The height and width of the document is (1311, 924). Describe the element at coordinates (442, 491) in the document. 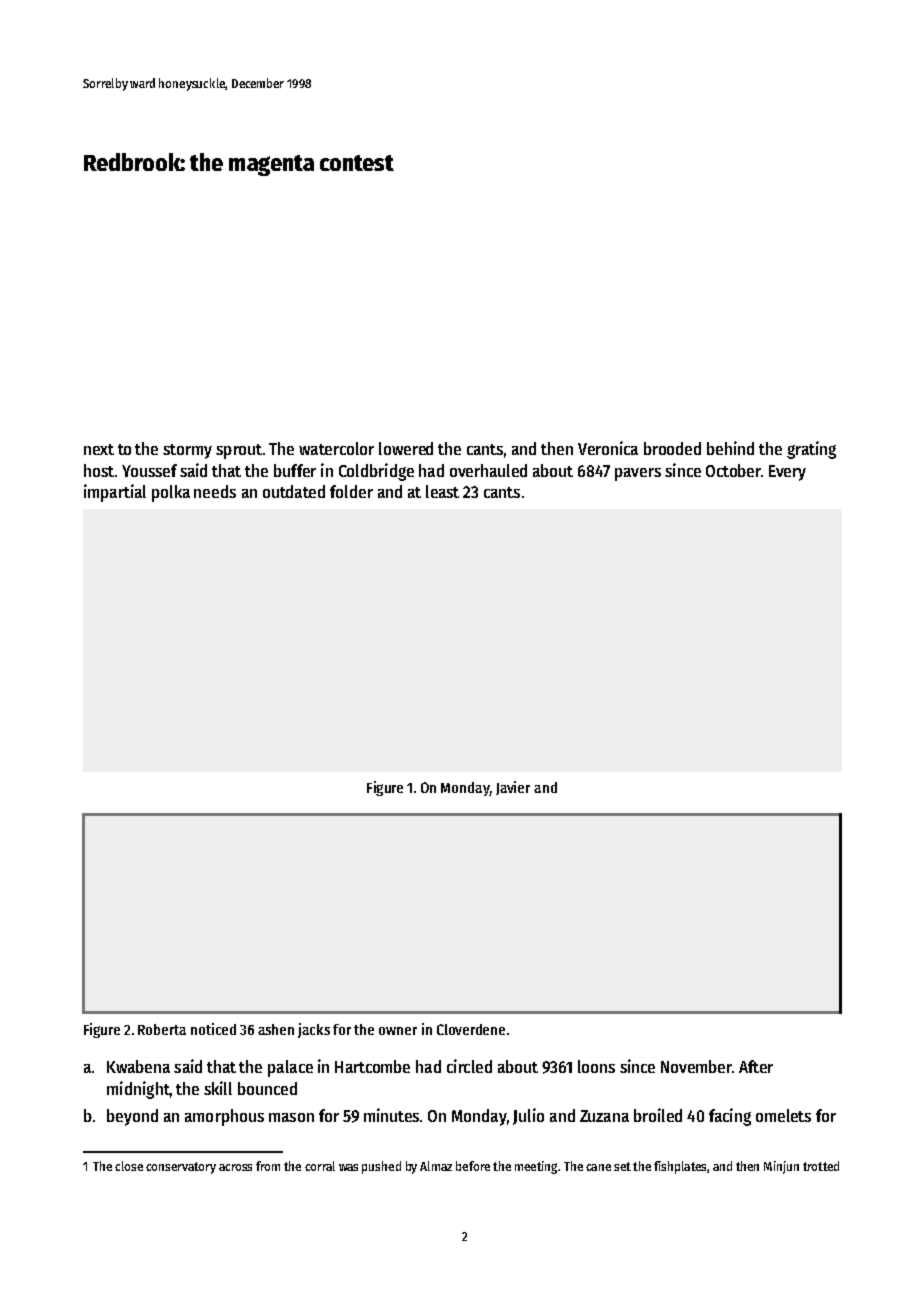

I see `least` at that location.
